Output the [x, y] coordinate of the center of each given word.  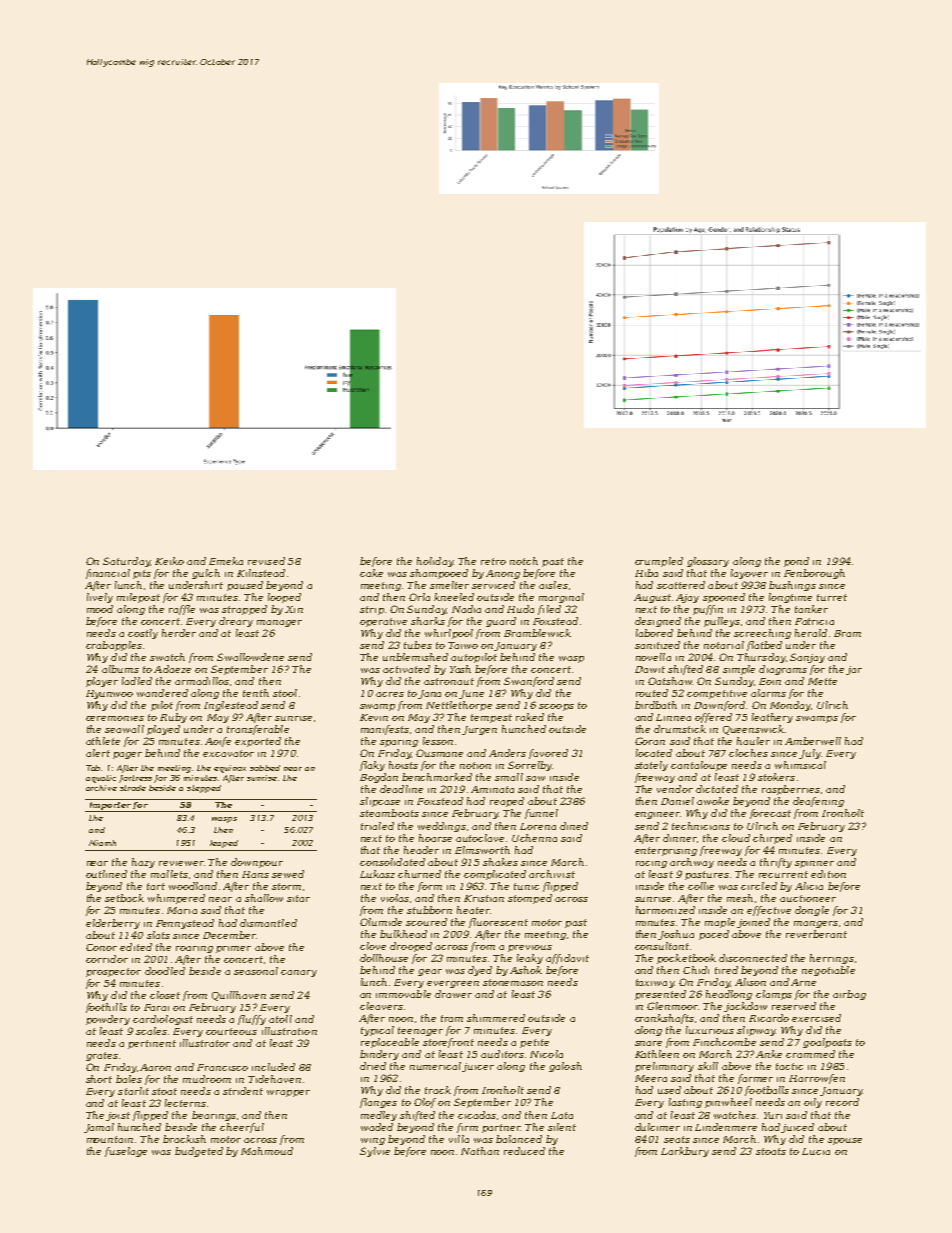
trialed [377, 826]
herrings [832, 959]
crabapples [114, 646]
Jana [429, 694]
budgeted [199, 1152]
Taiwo [463, 645]
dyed [480, 971]
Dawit [650, 669]
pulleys [722, 622]
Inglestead [231, 706]
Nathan [480, 1151]
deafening [818, 802]
